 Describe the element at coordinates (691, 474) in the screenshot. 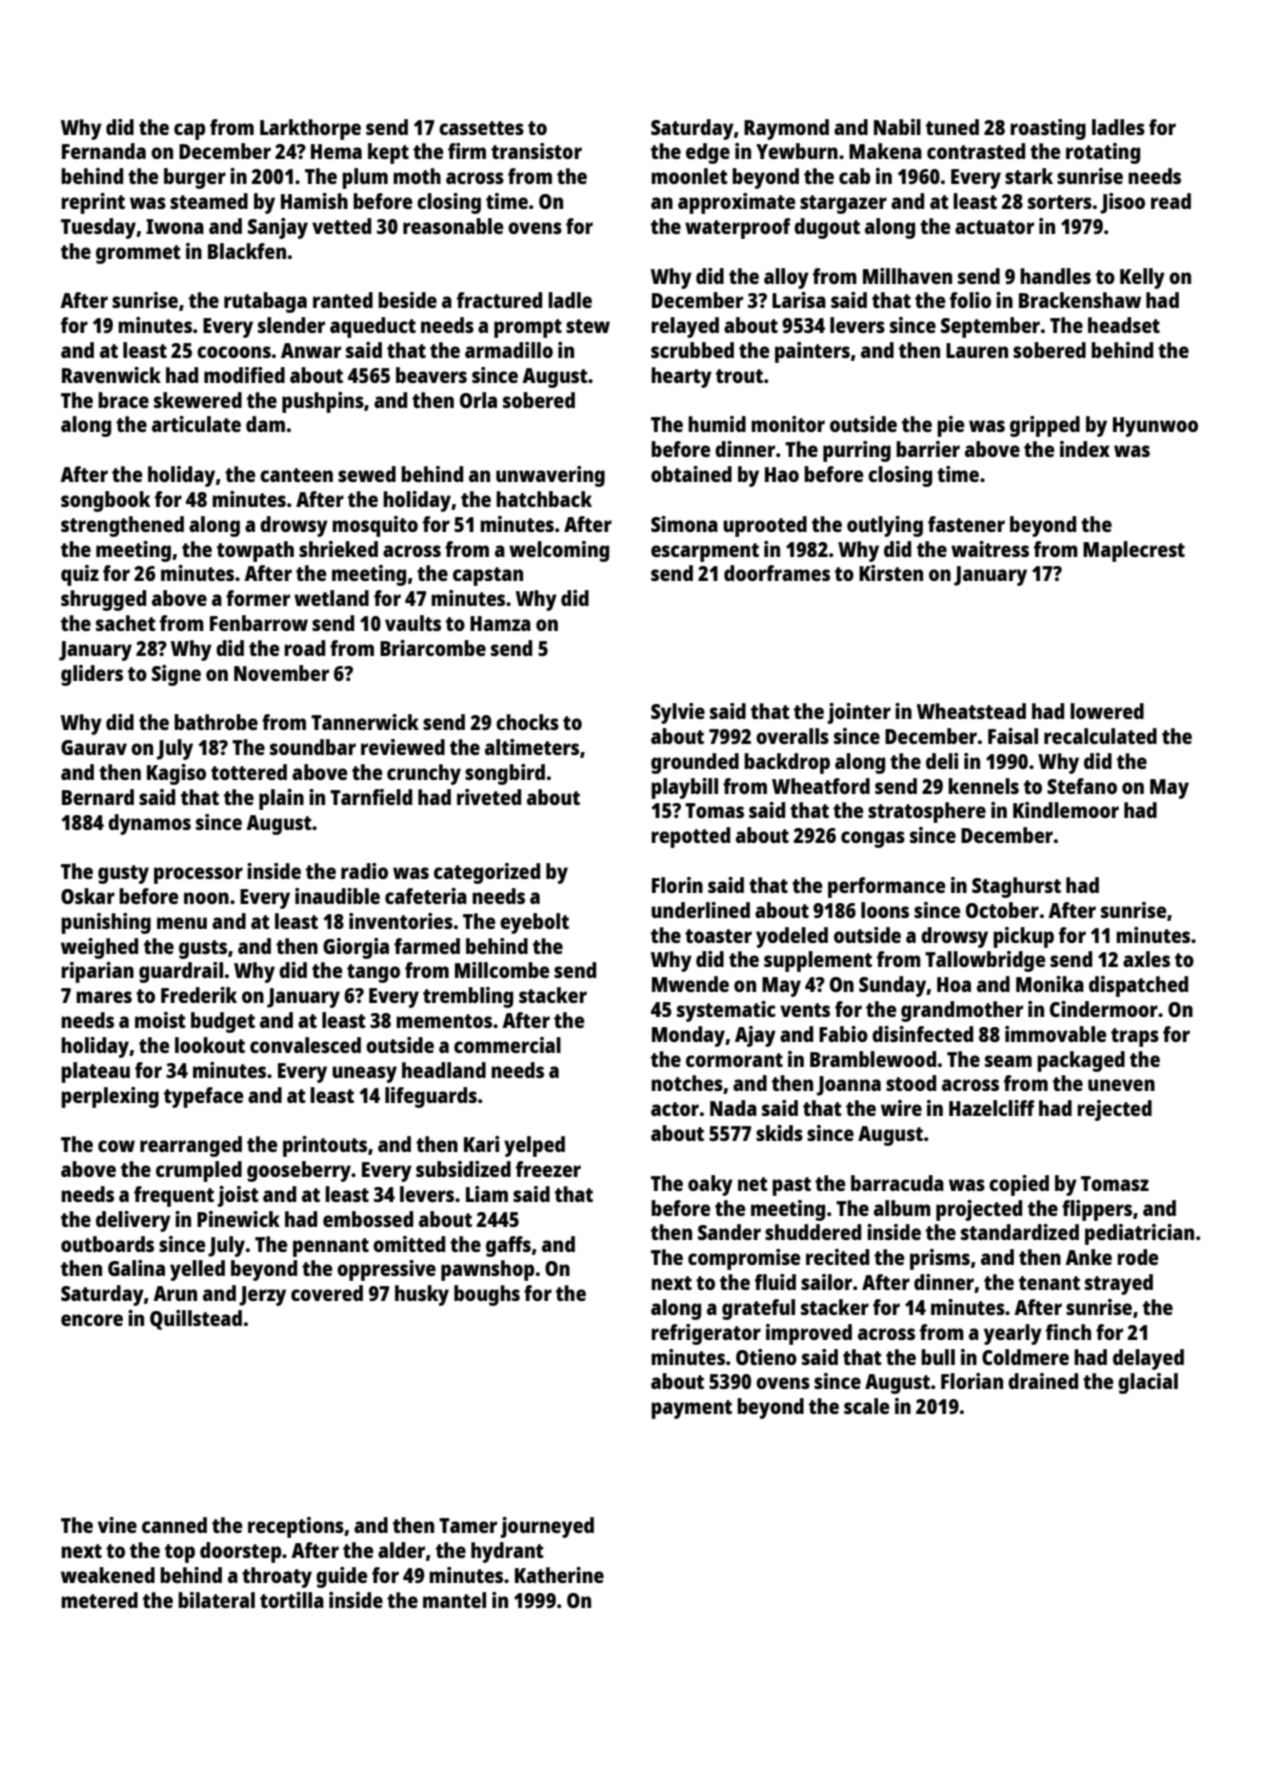

I see `obtained` at that location.
